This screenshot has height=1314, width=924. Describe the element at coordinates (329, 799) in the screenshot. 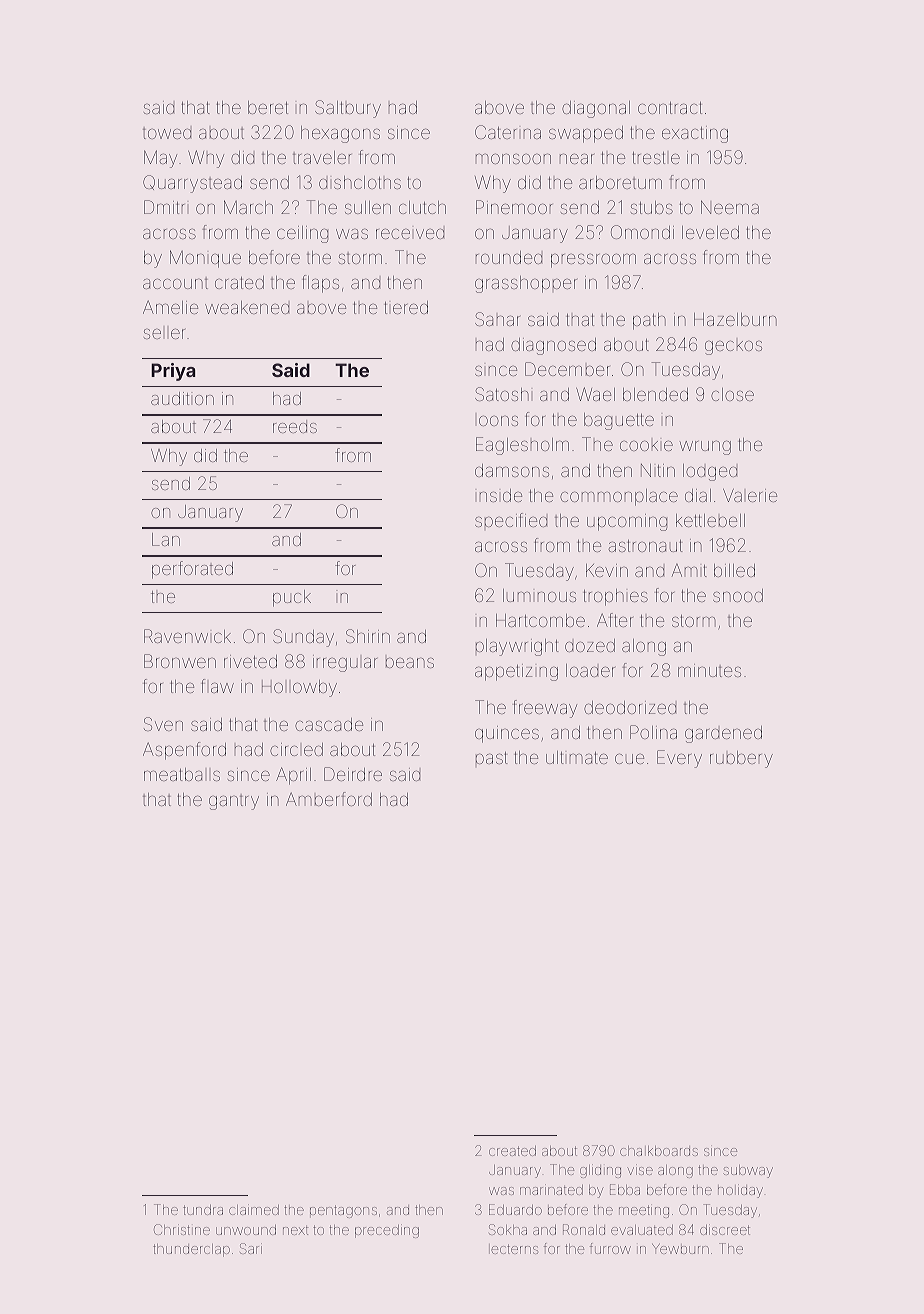

I see `Amberford` at that location.
